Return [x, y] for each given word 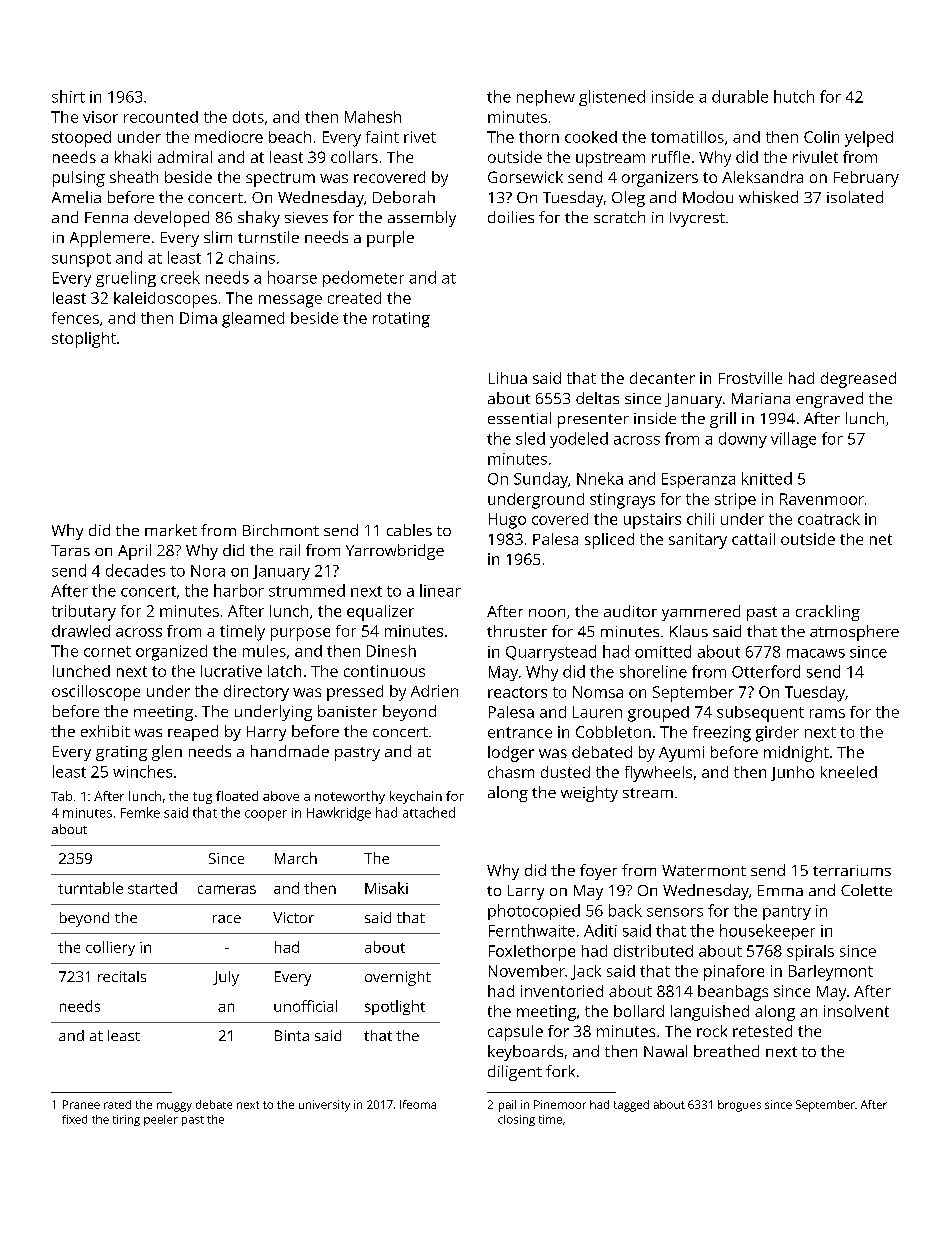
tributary [84, 613]
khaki [133, 157]
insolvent [856, 1011]
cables [409, 530]
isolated [855, 197]
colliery [110, 948]
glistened [612, 98]
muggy [174, 1107]
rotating [401, 320]
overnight [398, 978]
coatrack [829, 519]
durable [740, 96]
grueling [126, 279]
